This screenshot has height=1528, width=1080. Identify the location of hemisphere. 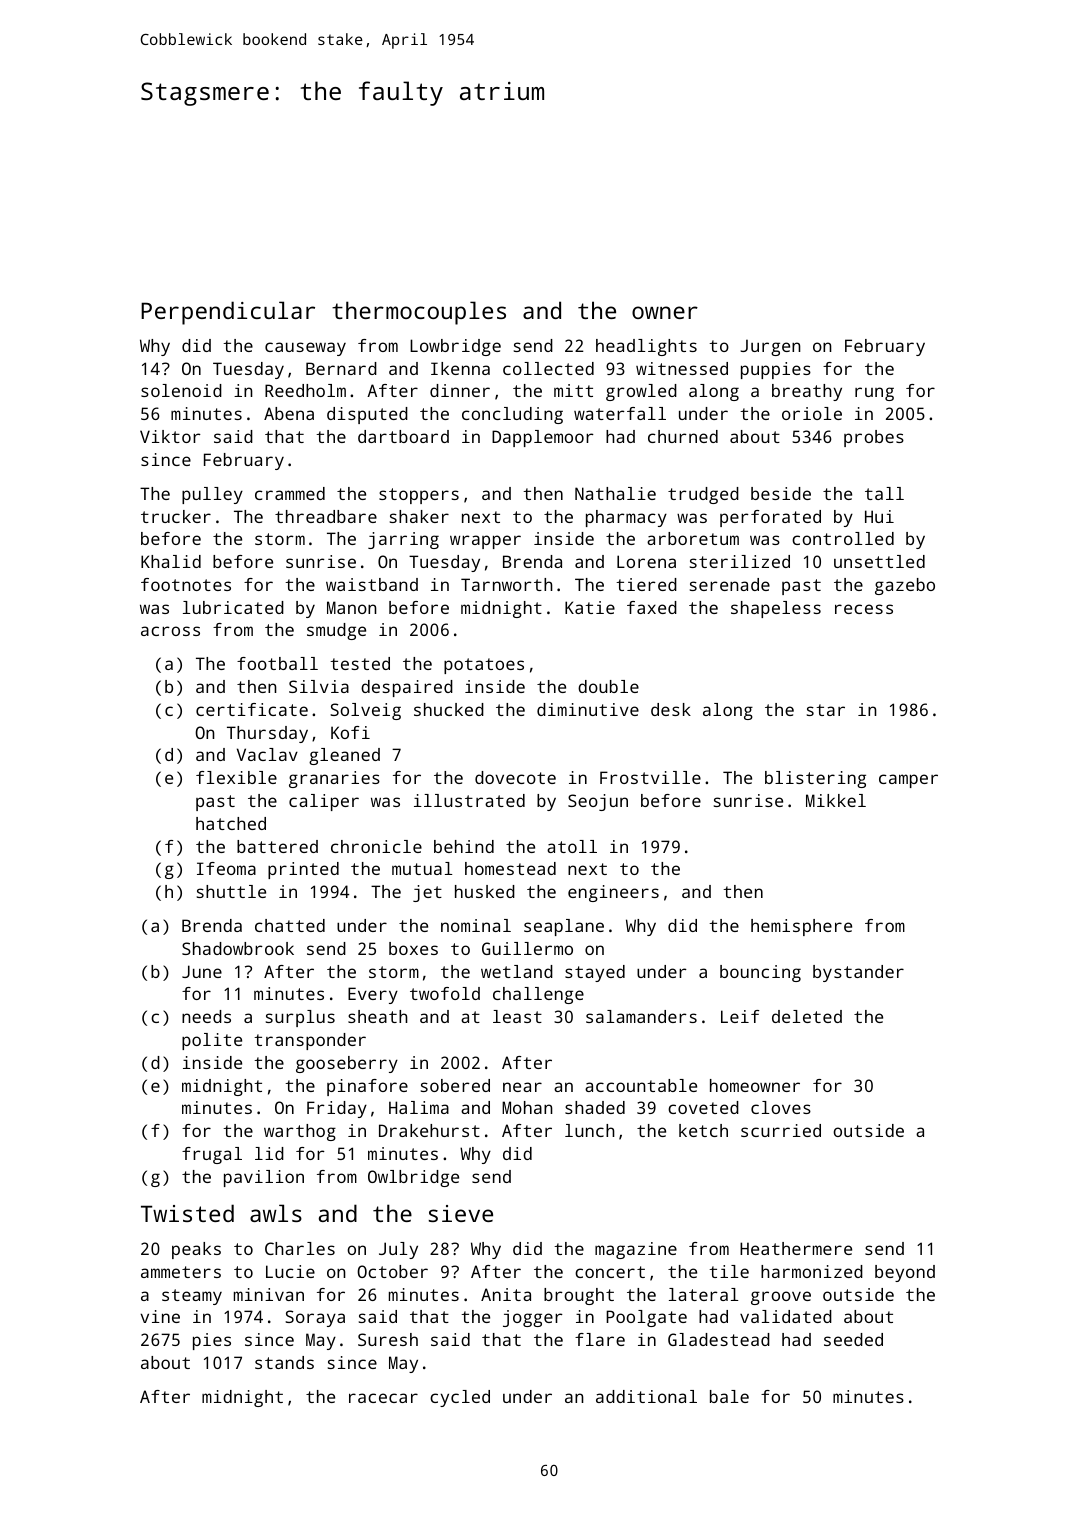
(801, 927).
